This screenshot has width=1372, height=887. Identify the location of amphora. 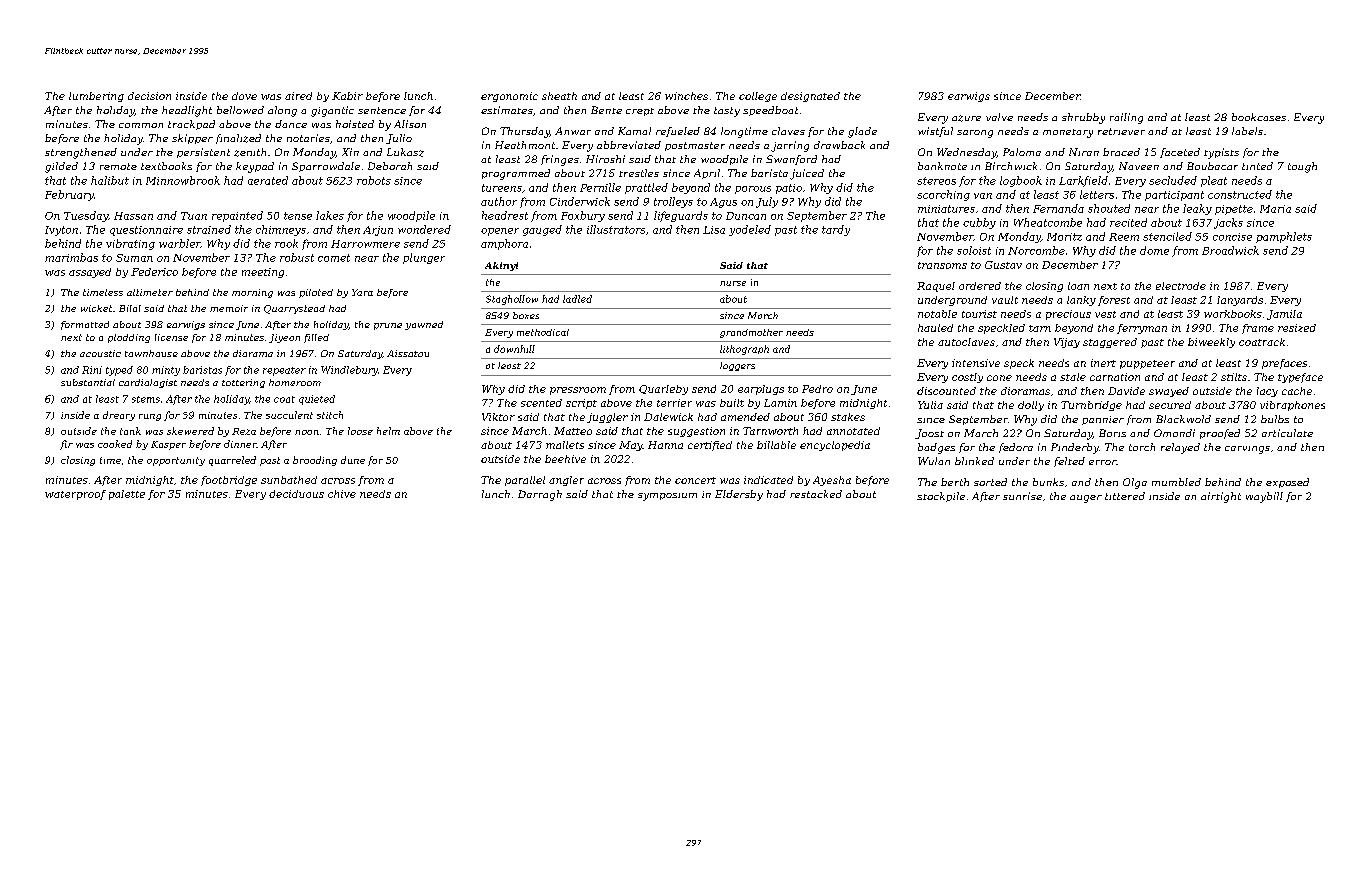
(504, 244).
